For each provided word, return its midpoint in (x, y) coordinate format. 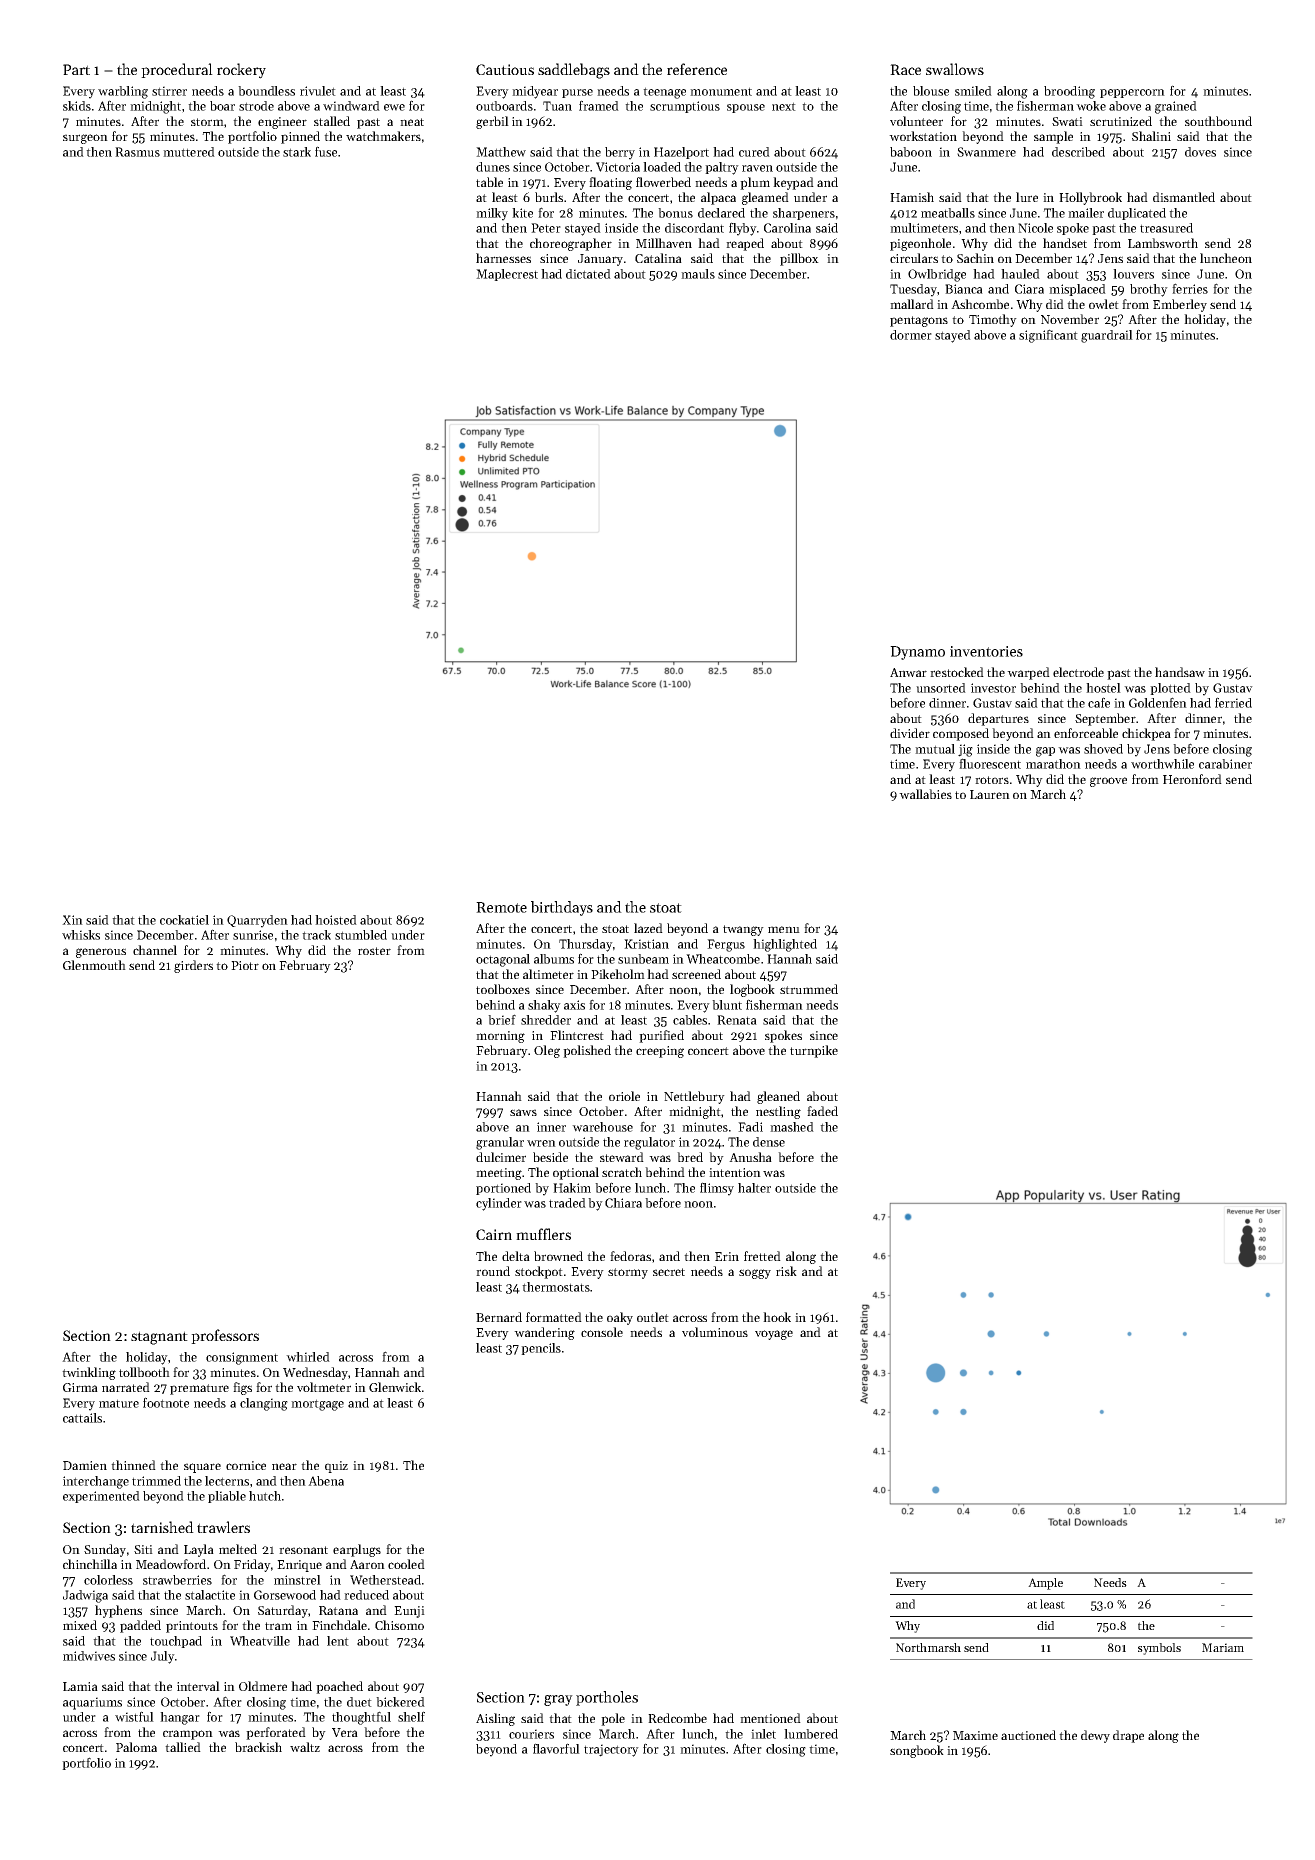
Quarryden (257, 921)
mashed (792, 1127)
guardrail (1107, 336)
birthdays (562, 908)
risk (786, 1271)
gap (1045, 752)
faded (822, 1111)
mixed (80, 1625)
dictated (588, 274)
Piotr (245, 965)
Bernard (499, 1317)
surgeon (85, 139)
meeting (499, 1174)
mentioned (770, 1718)
